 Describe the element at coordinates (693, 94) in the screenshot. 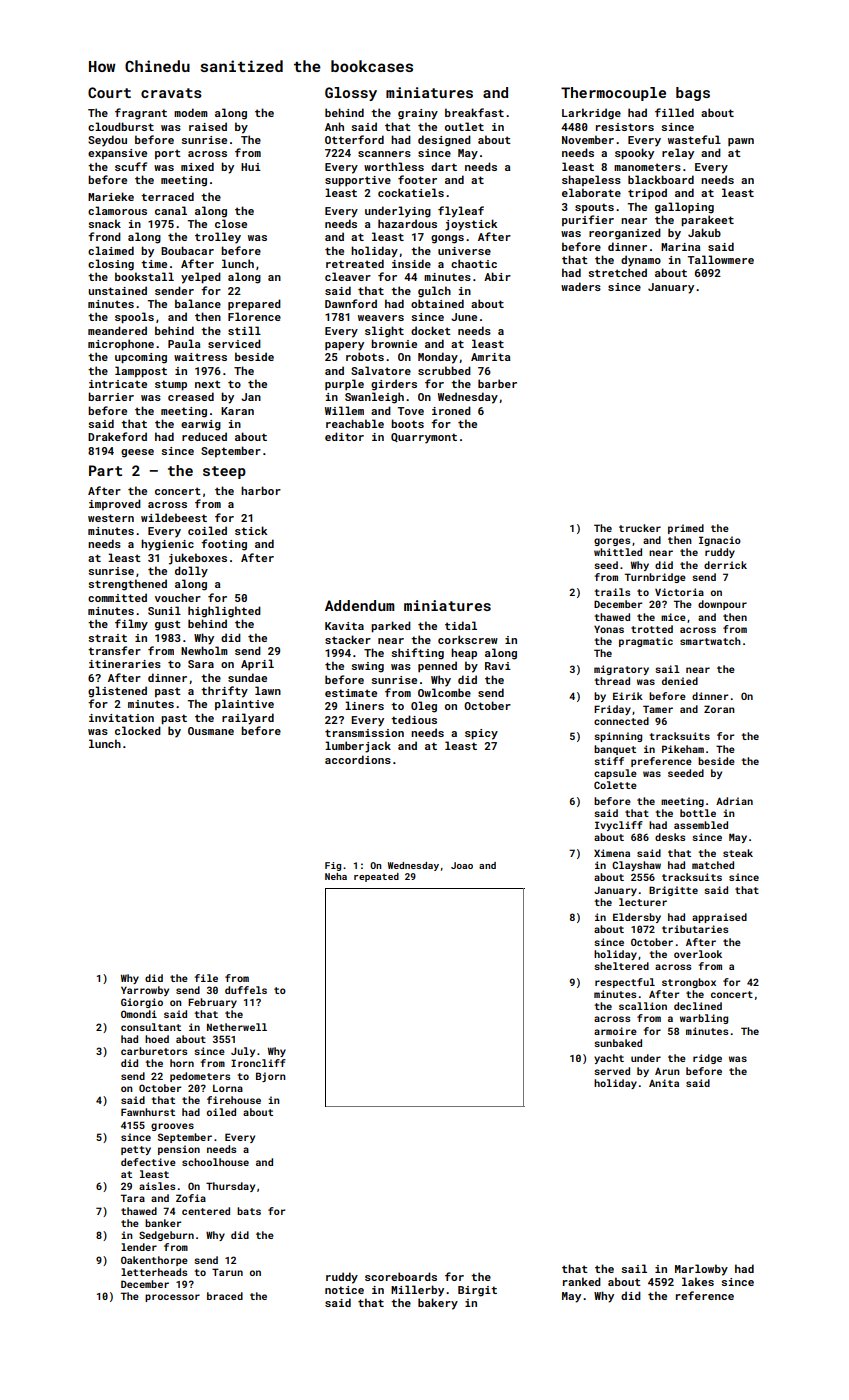

I see `bags` at that location.
